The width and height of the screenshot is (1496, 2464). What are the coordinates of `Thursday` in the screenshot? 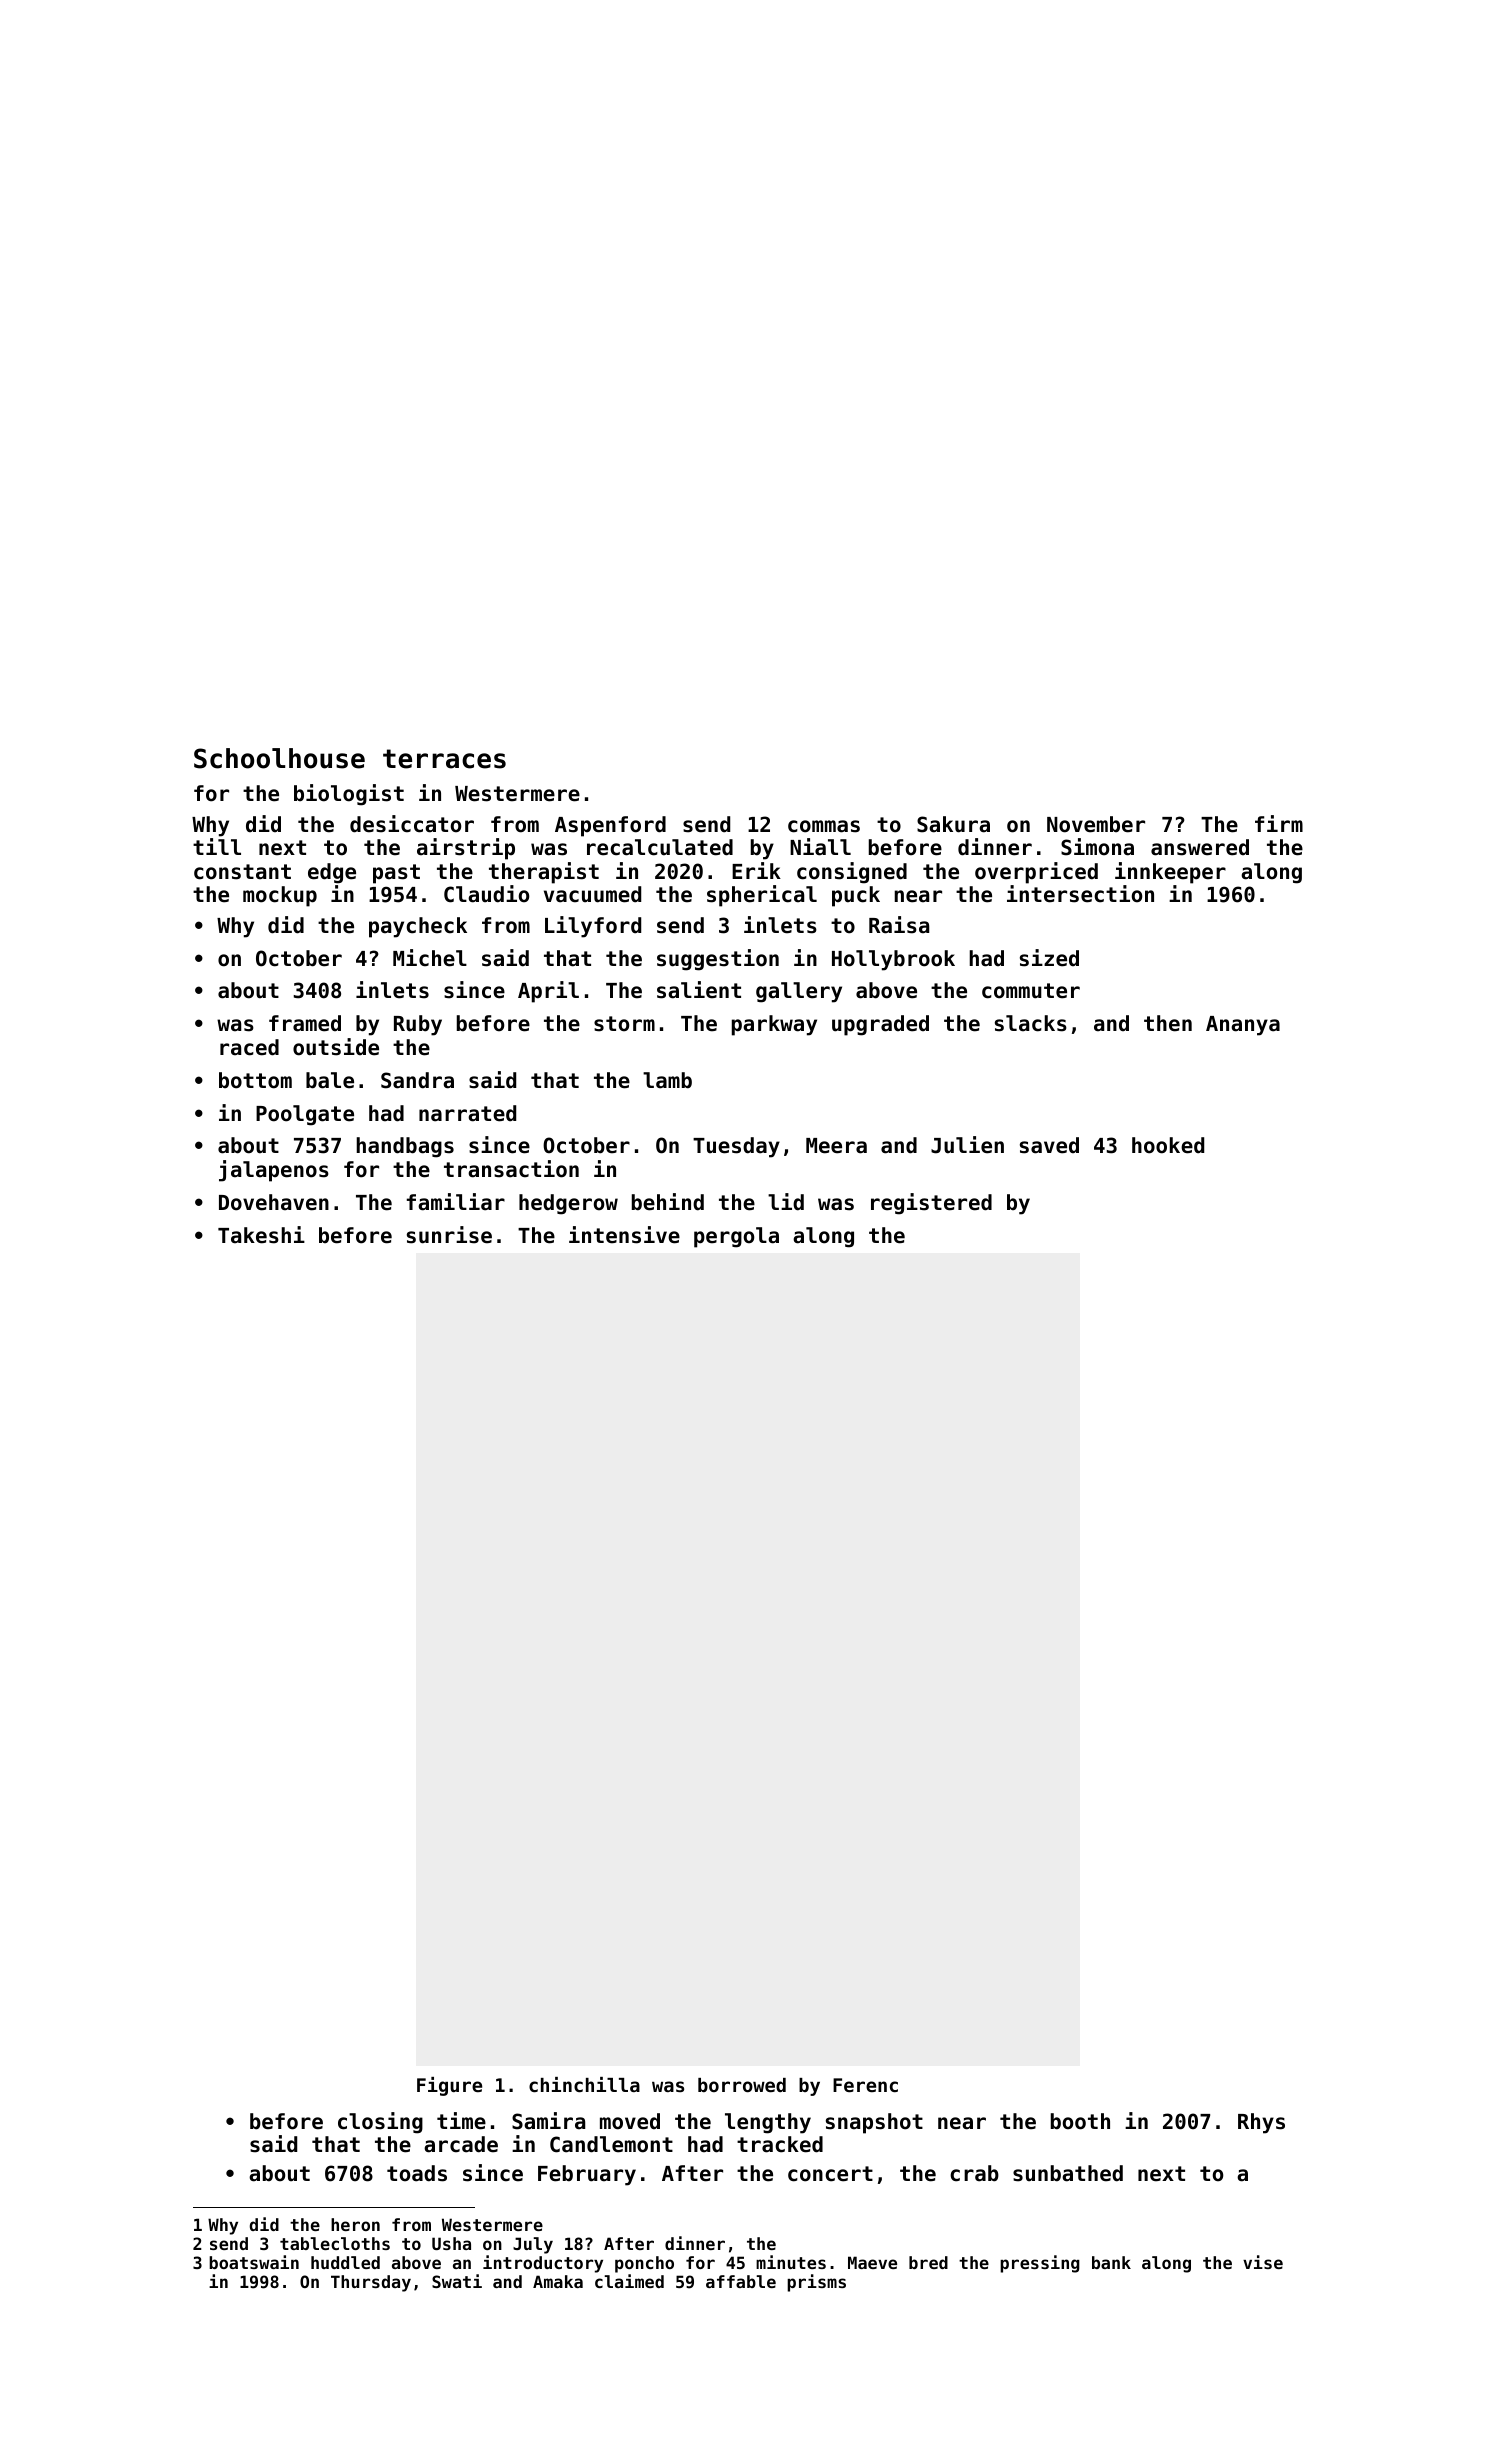 It's located at (371, 2283).
